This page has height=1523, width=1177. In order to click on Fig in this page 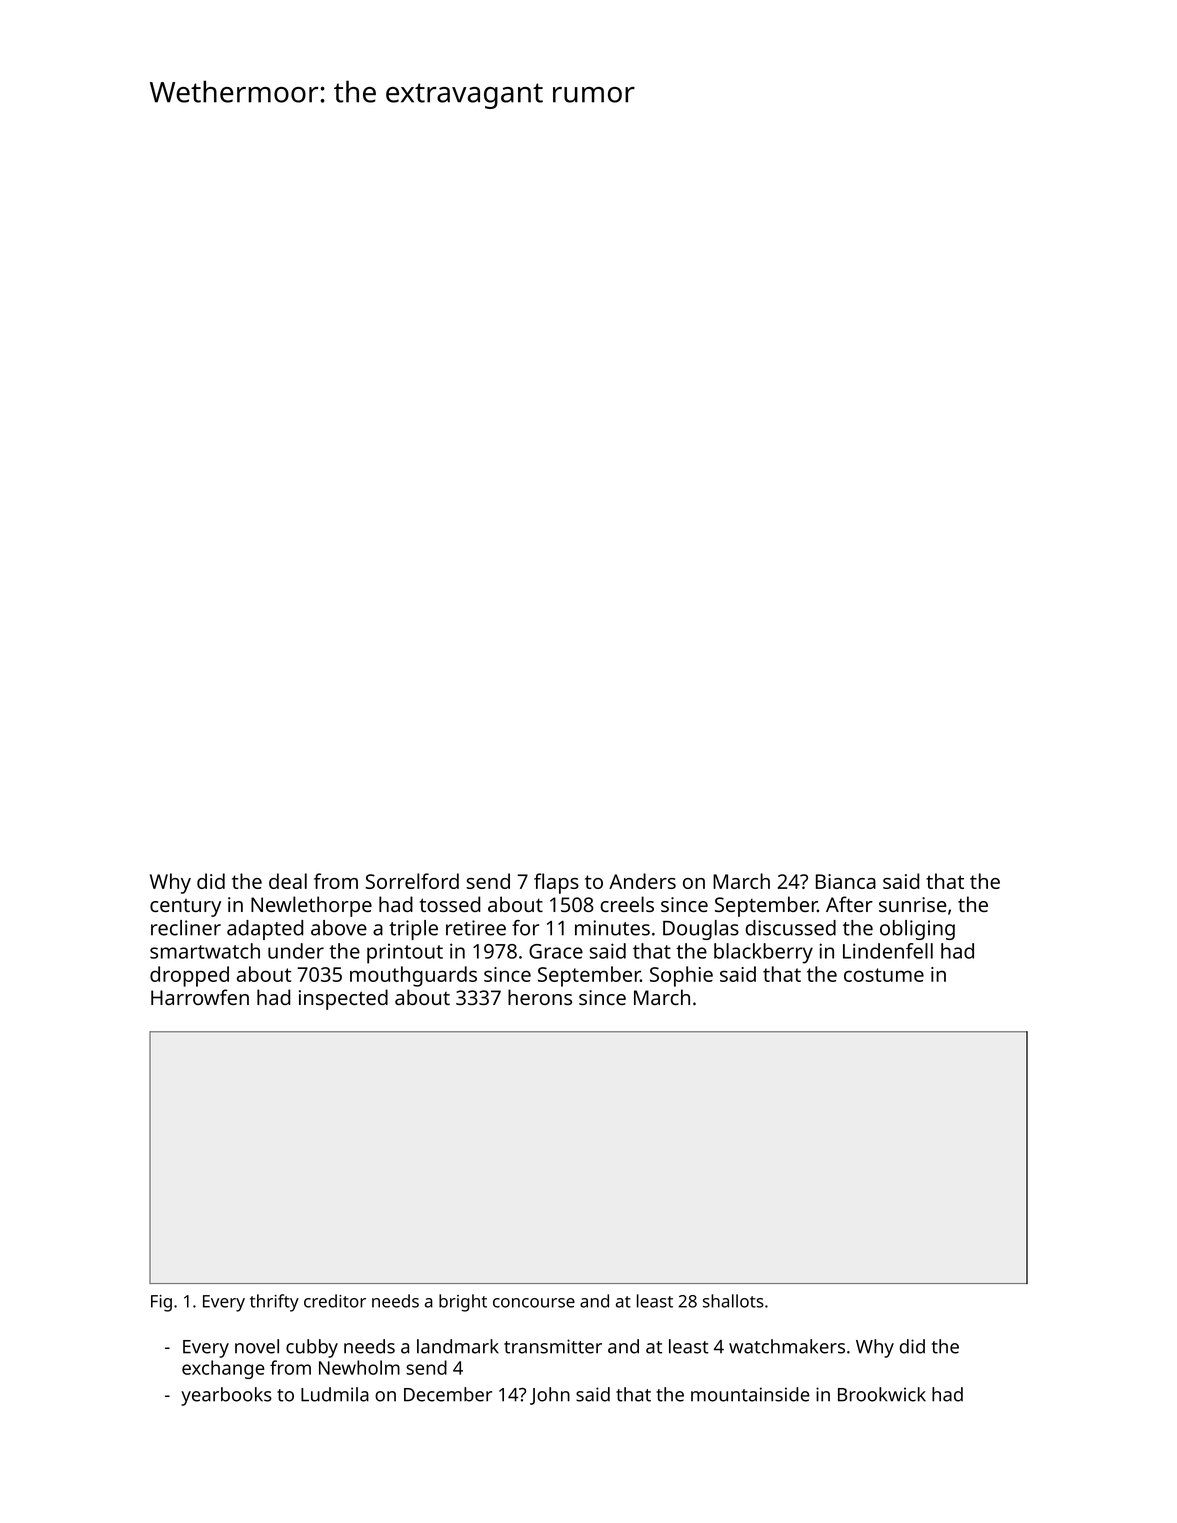, I will do `click(161, 1303)`.
